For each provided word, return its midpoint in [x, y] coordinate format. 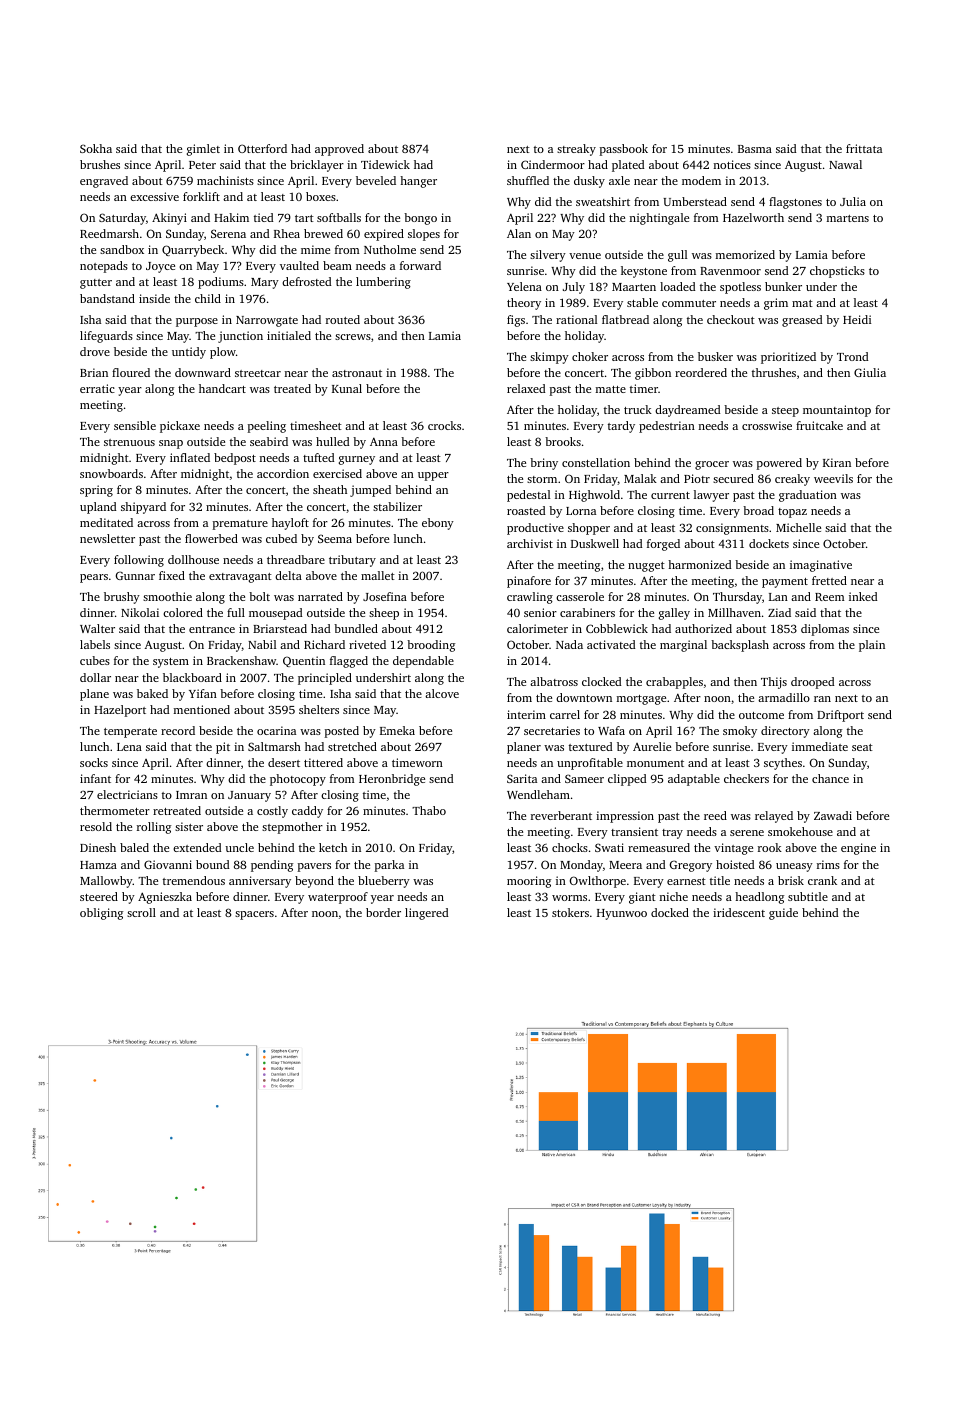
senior [540, 612]
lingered [426, 914]
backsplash [740, 646]
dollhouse [193, 559]
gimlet [203, 150]
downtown [584, 697]
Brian [94, 372]
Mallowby [106, 882]
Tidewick [385, 164]
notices [732, 164]
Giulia [870, 372]
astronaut [357, 373]
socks [94, 762]
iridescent [739, 912]
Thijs [774, 683]
